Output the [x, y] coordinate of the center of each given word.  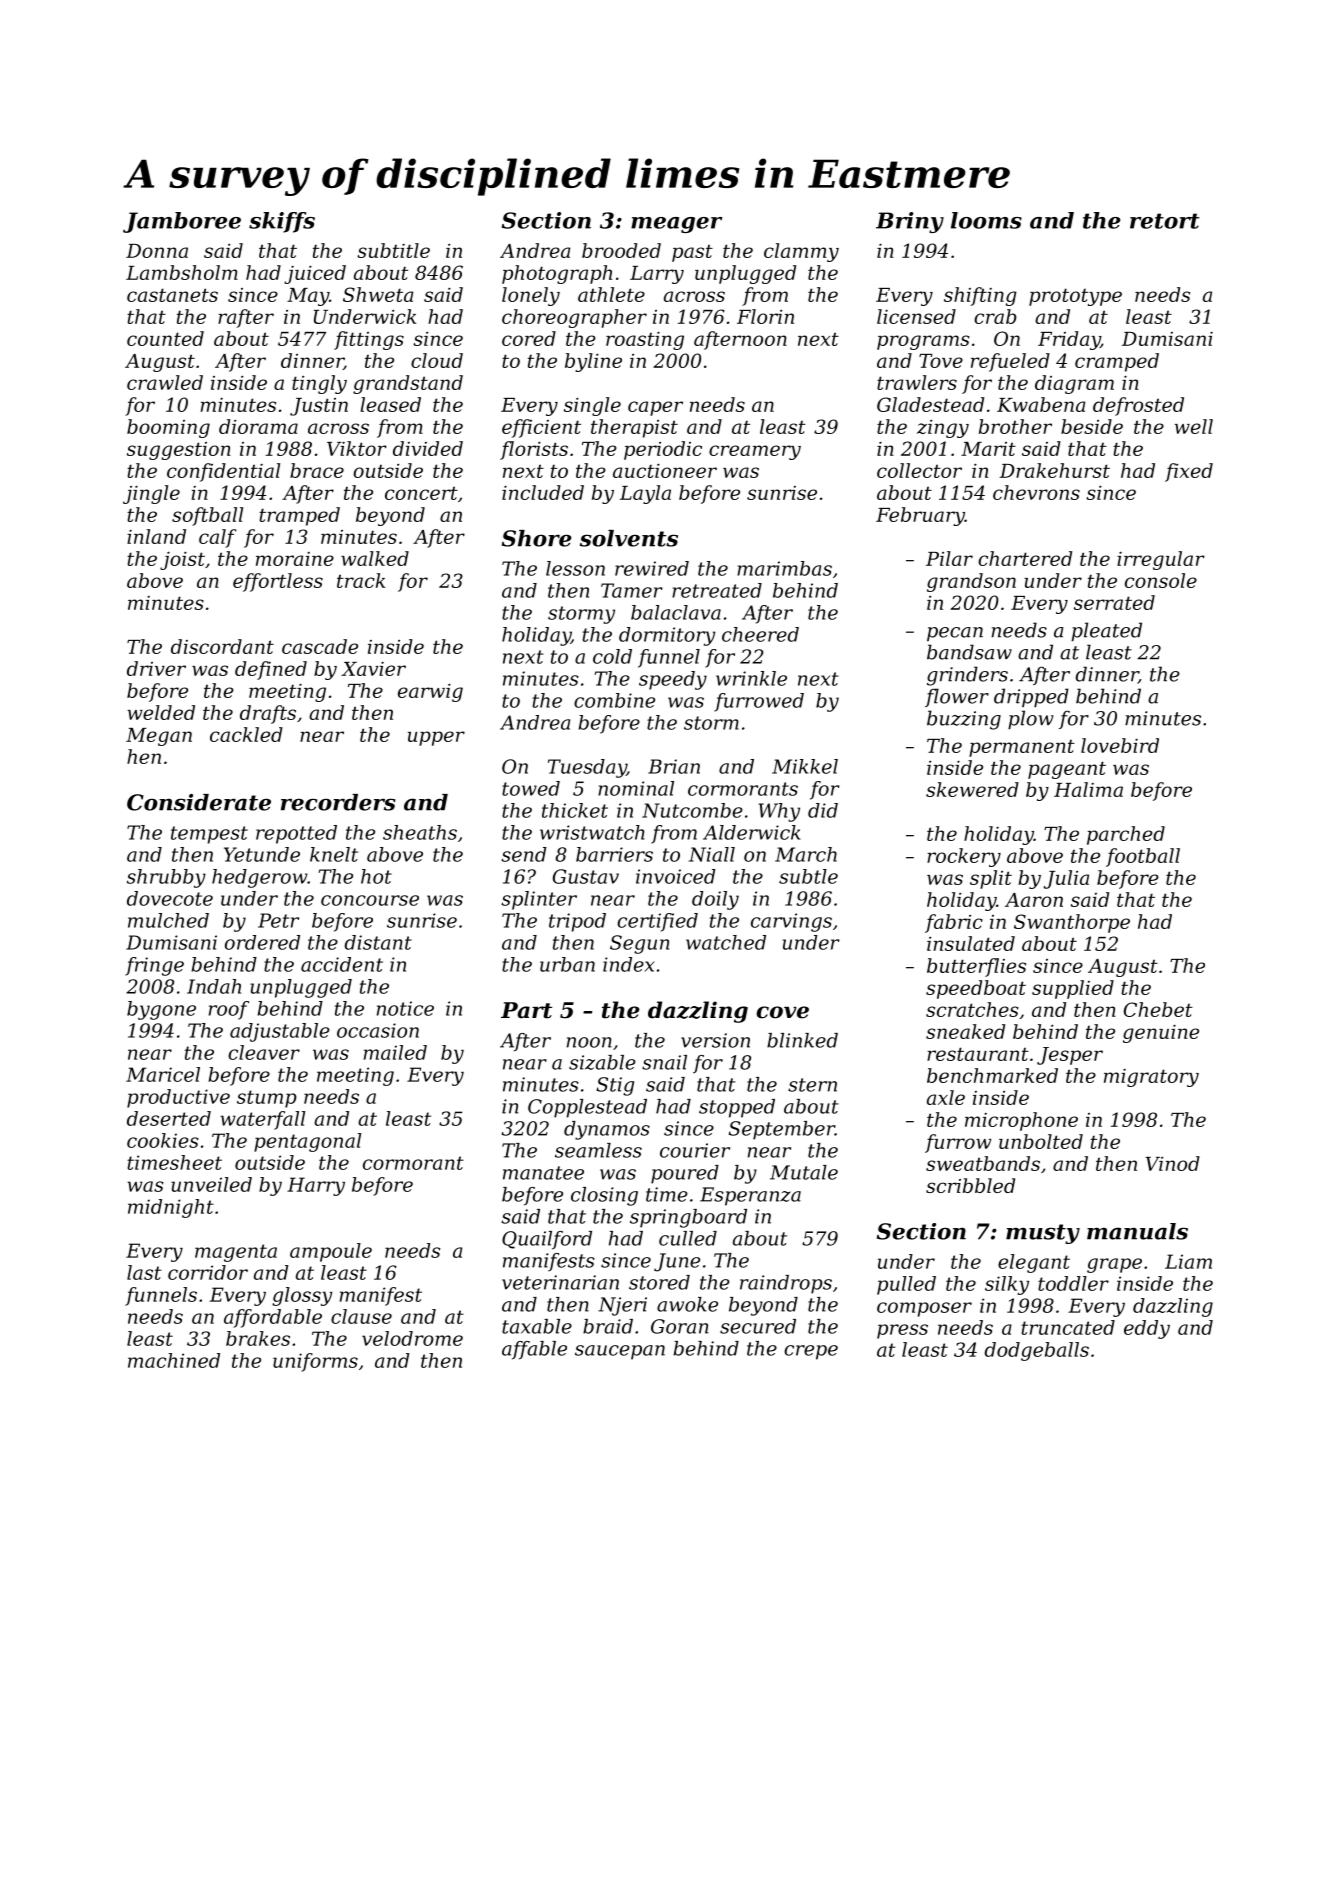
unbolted [1041, 1141]
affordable [273, 1318]
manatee [543, 1173]
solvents [629, 538]
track [361, 580]
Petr [278, 920]
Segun [639, 944]
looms [986, 220]
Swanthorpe [1072, 923]
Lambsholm [182, 272]
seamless [598, 1150]
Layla [645, 494]
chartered [1025, 558]
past [692, 253]
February [920, 516]
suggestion [179, 451]
